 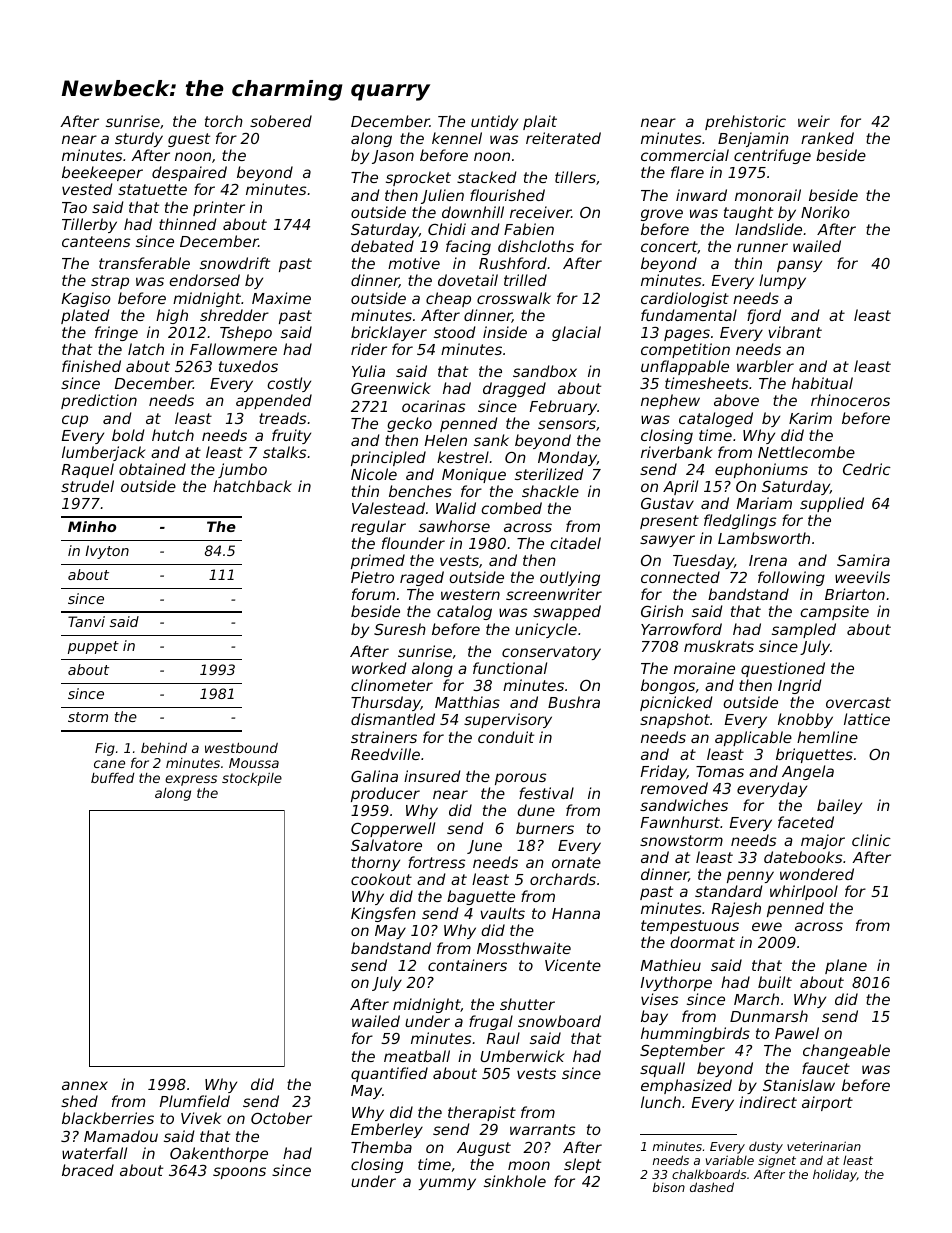 I want to click on behind, so click(x=164, y=747).
